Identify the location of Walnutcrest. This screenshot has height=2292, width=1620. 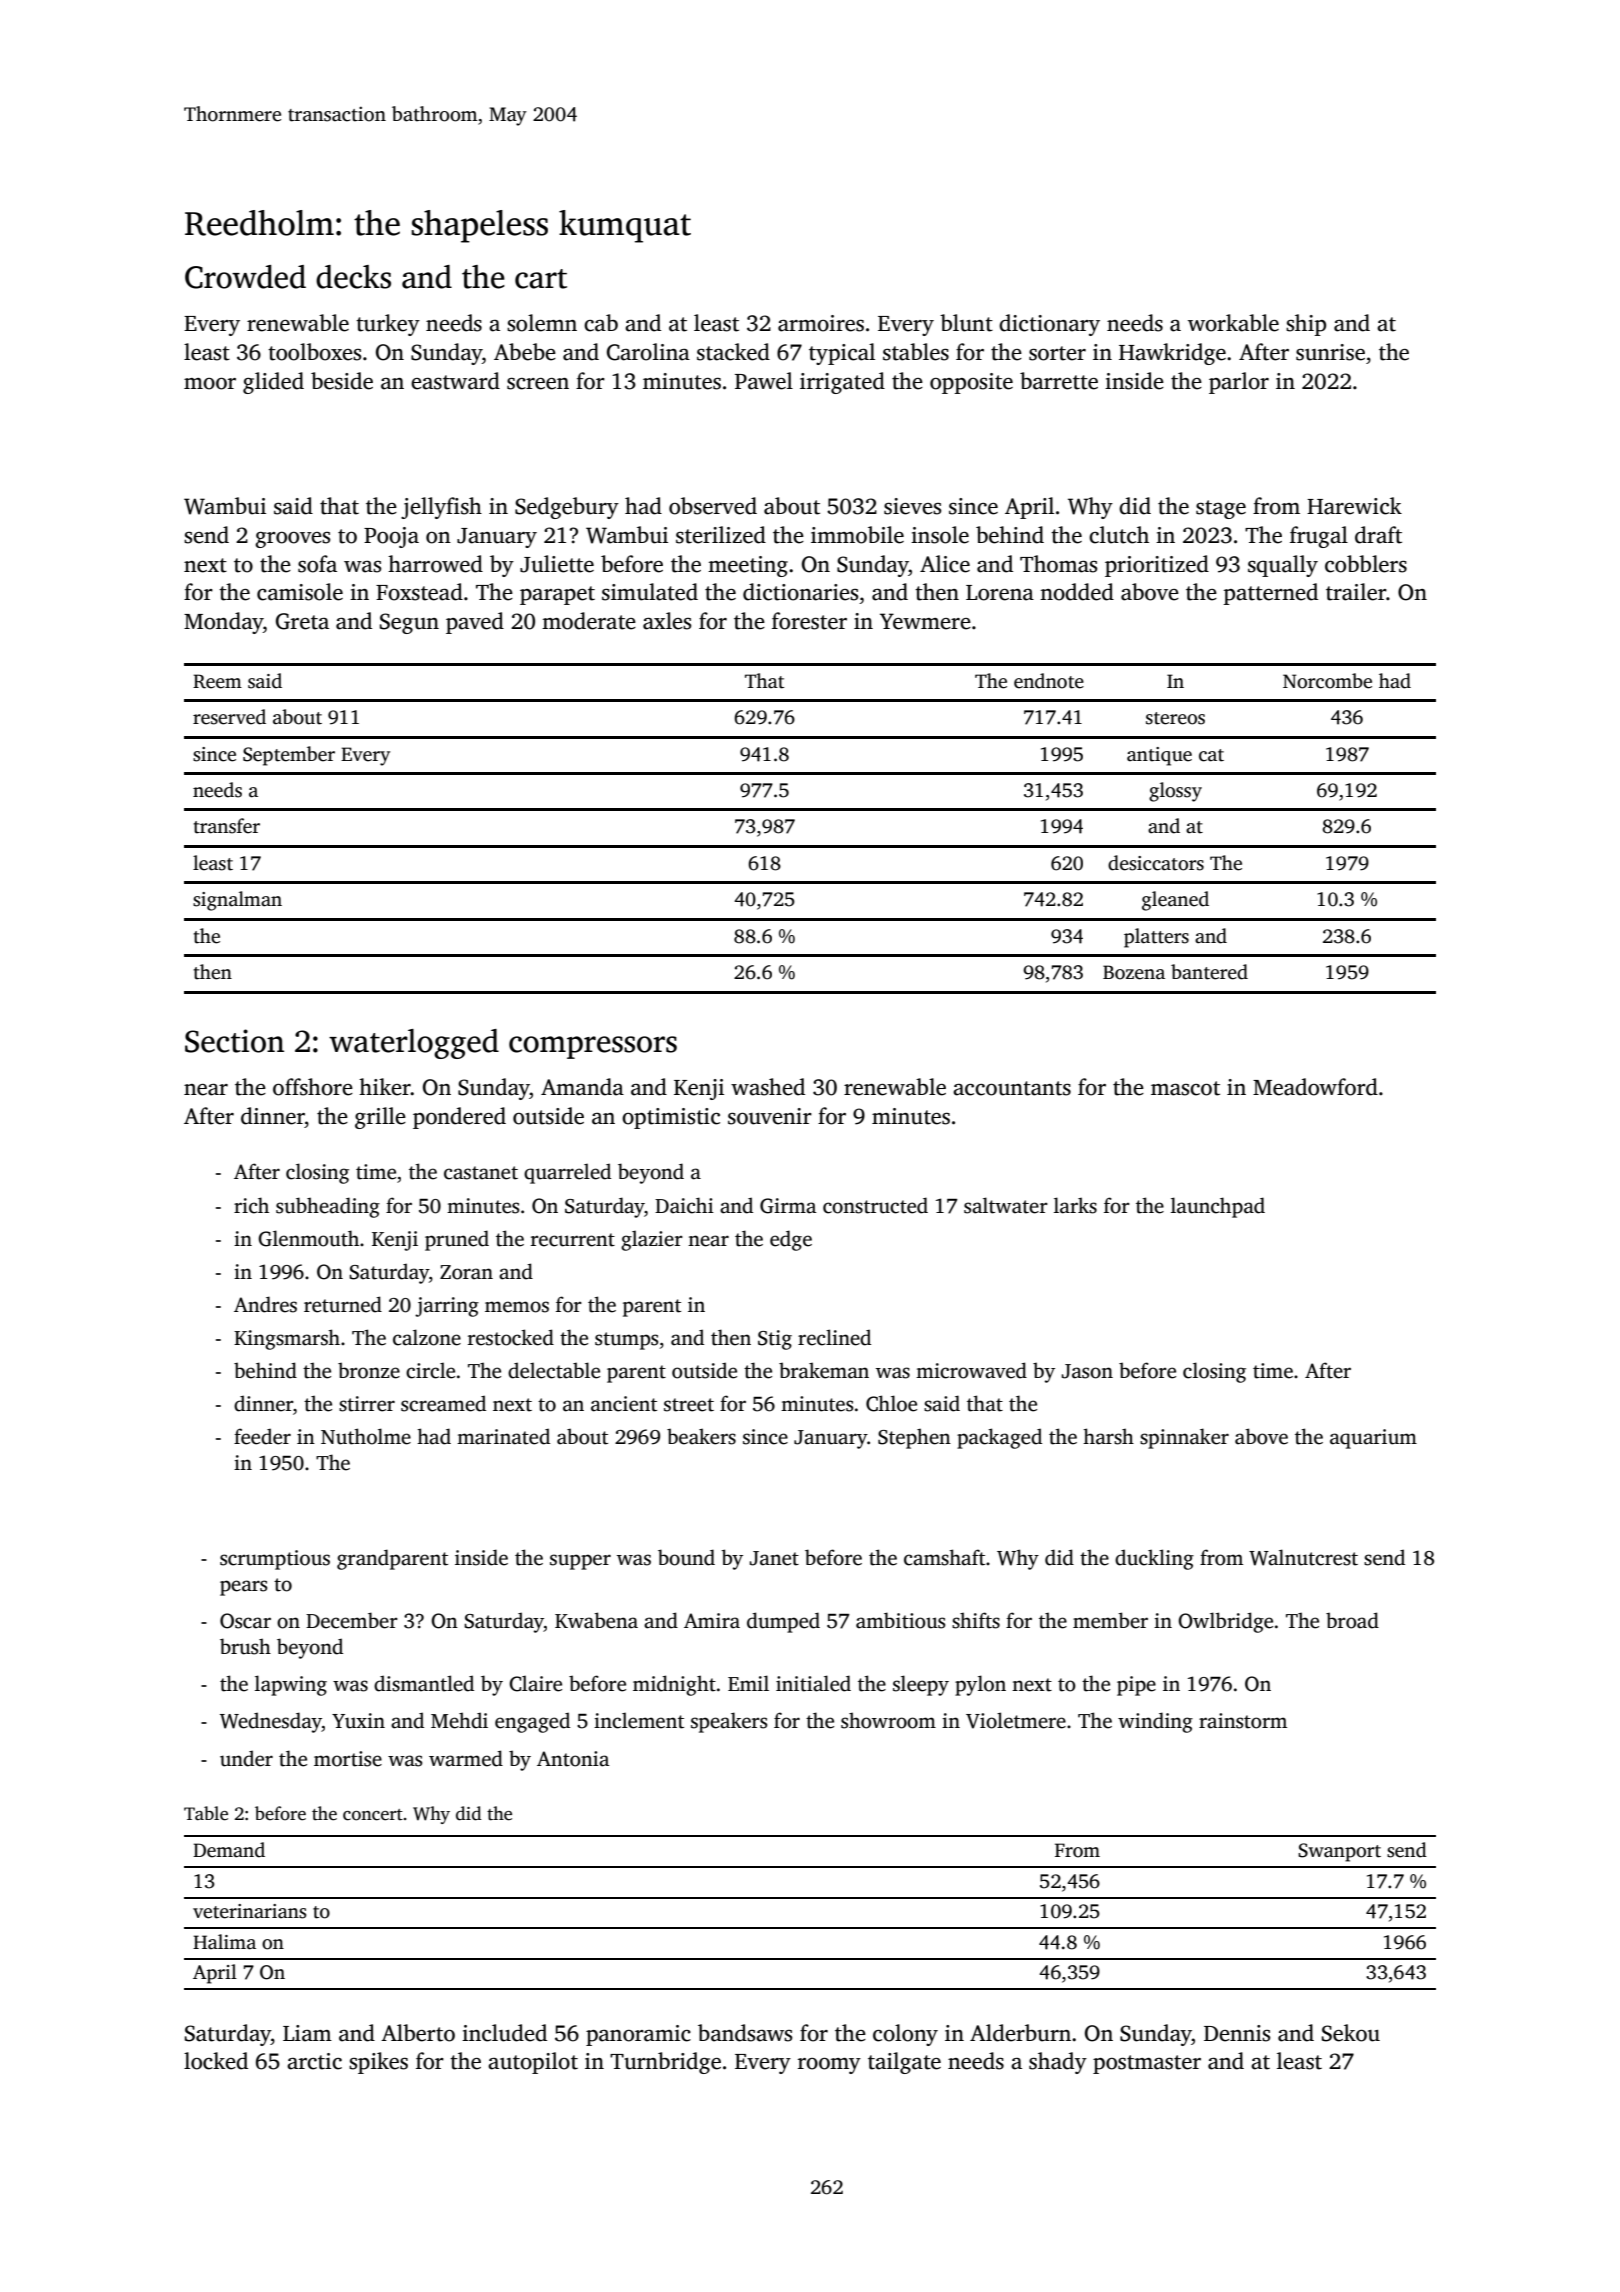
(1303, 1557).
